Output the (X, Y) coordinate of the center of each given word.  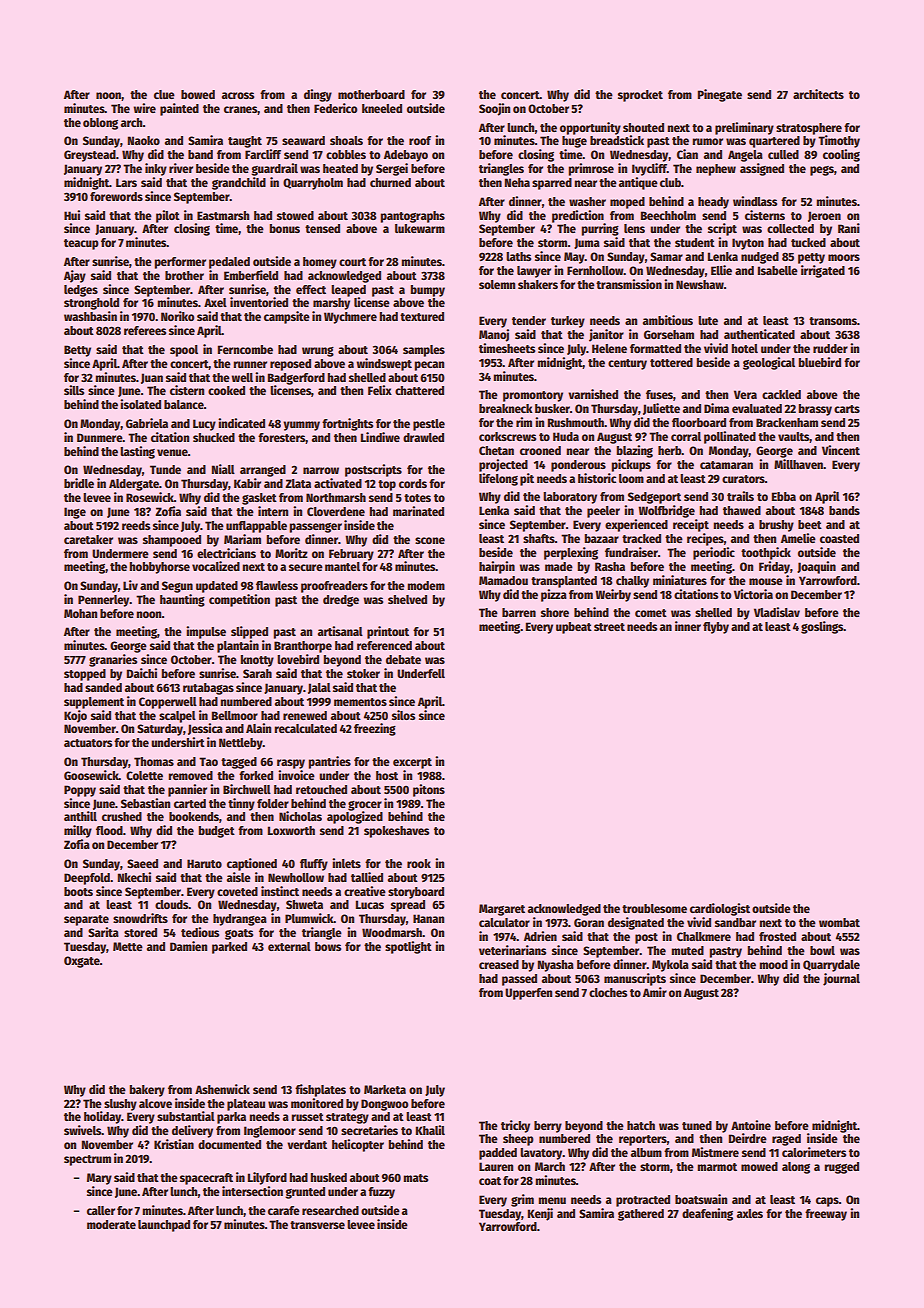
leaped (348, 291)
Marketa (385, 1089)
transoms (833, 321)
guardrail (274, 169)
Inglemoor (270, 1132)
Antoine (751, 1125)
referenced (384, 645)
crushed (122, 816)
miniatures (680, 580)
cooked (226, 390)
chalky (632, 582)
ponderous (578, 466)
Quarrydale (831, 966)
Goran (589, 922)
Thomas (154, 761)
